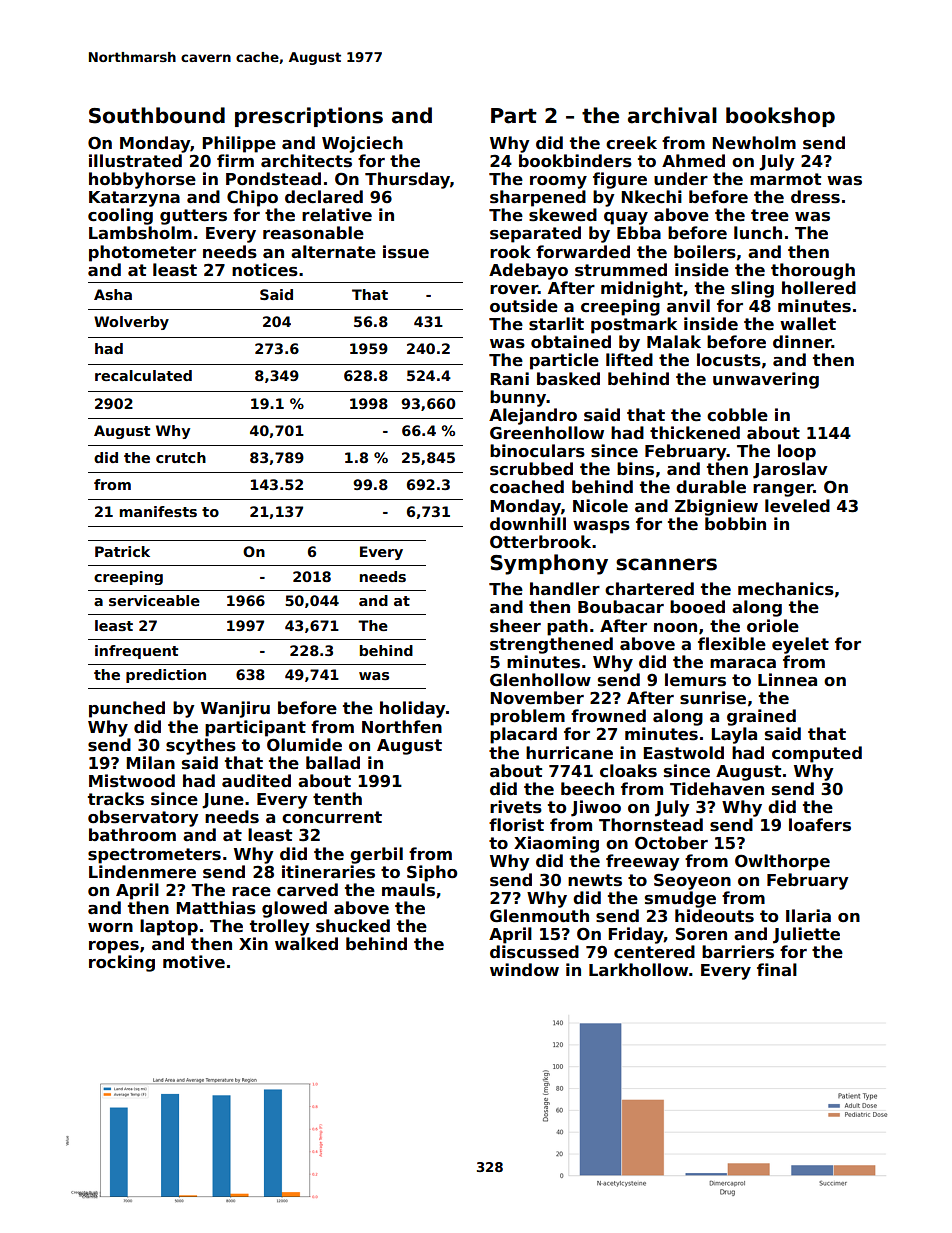  I want to click on anvil, so click(688, 305).
